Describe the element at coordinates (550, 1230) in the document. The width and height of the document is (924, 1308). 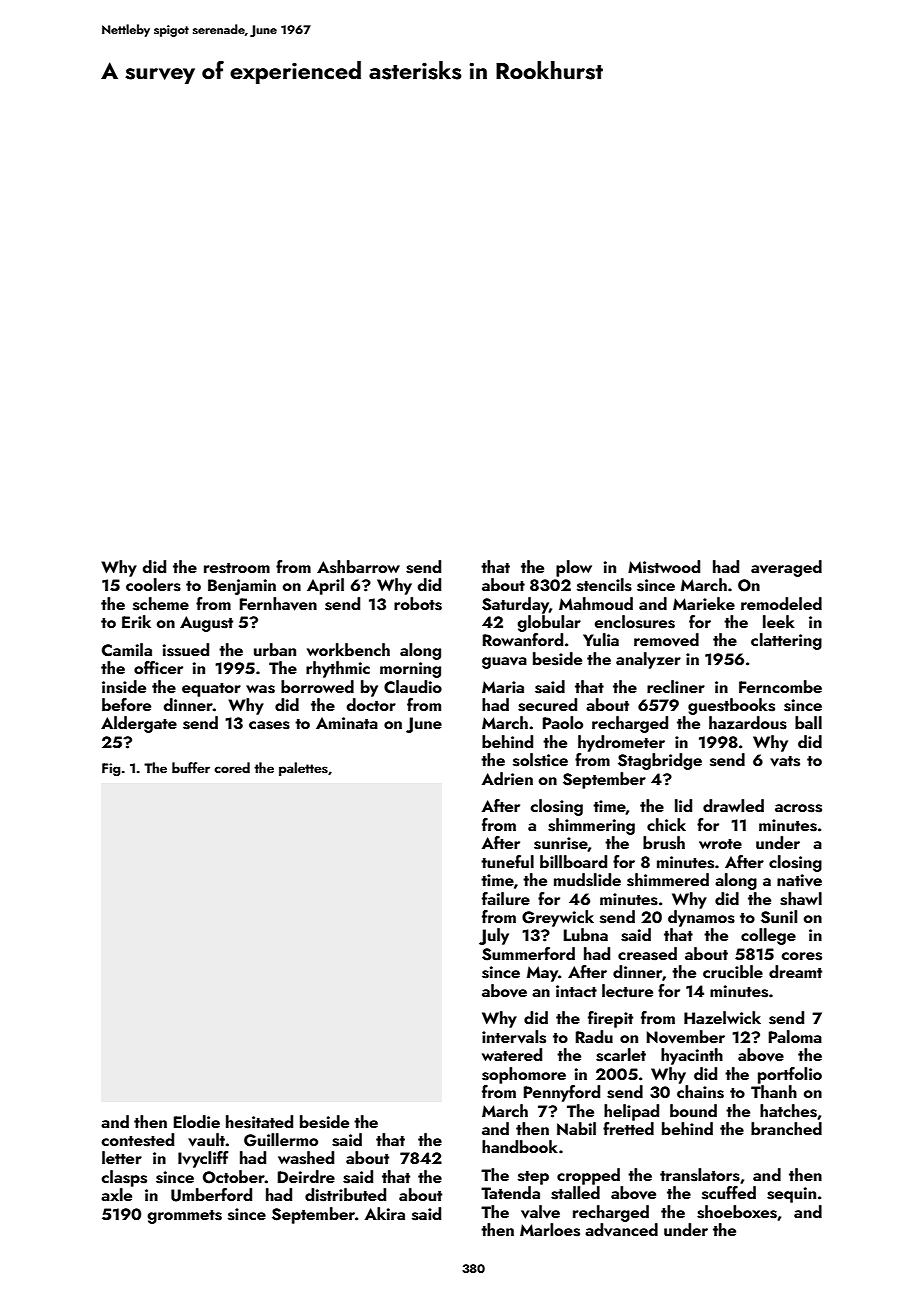
I see `Marloes` at that location.
